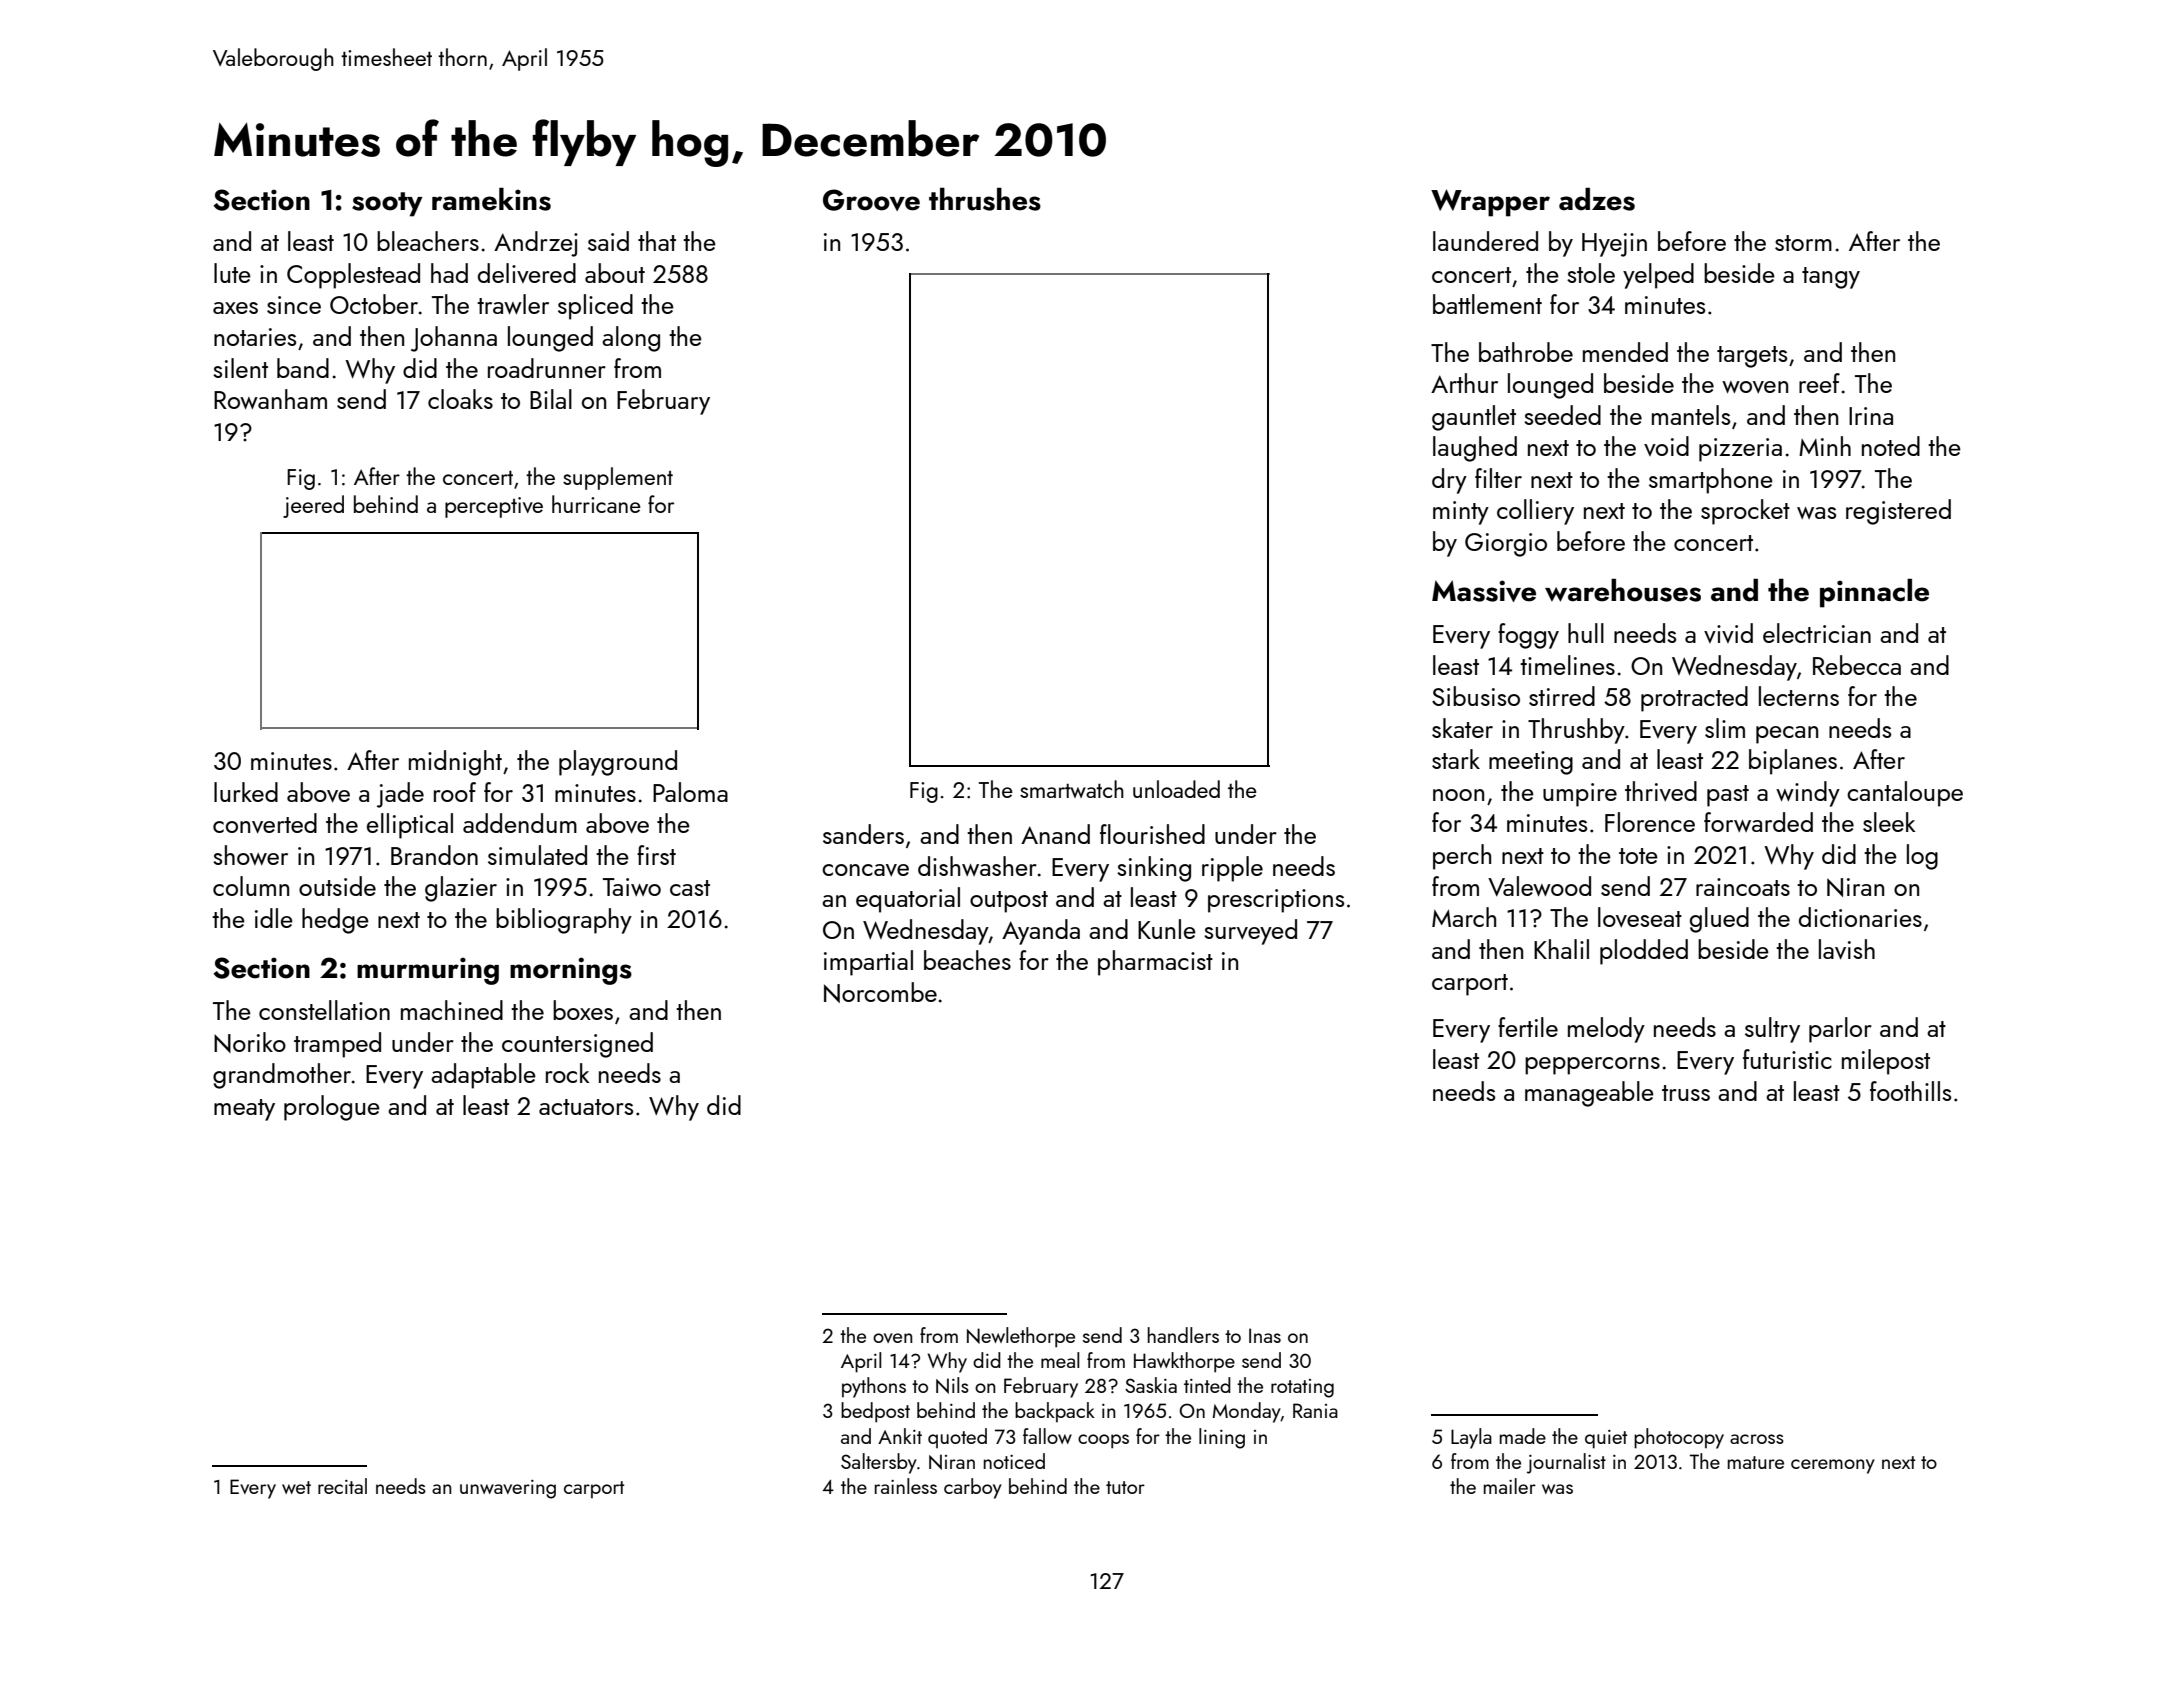 Image resolution: width=2178 pixels, height=1683 pixels. Describe the element at coordinates (875, 1412) in the document. I see `bedpost` at that location.
